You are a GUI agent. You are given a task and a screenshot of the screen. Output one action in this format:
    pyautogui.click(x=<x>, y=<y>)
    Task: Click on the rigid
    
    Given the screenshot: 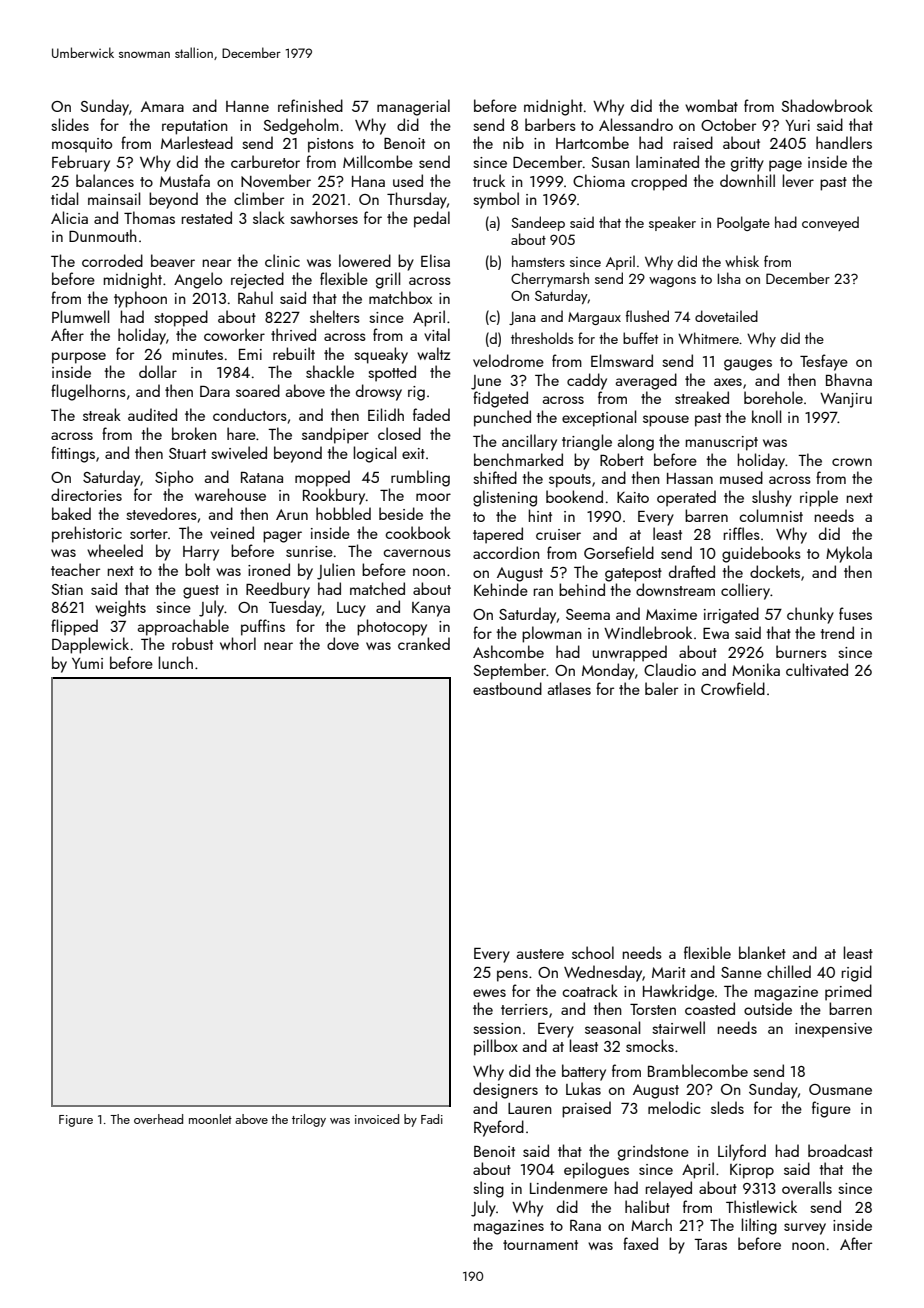 What is the action you would take?
    pyautogui.click(x=857, y=973)
